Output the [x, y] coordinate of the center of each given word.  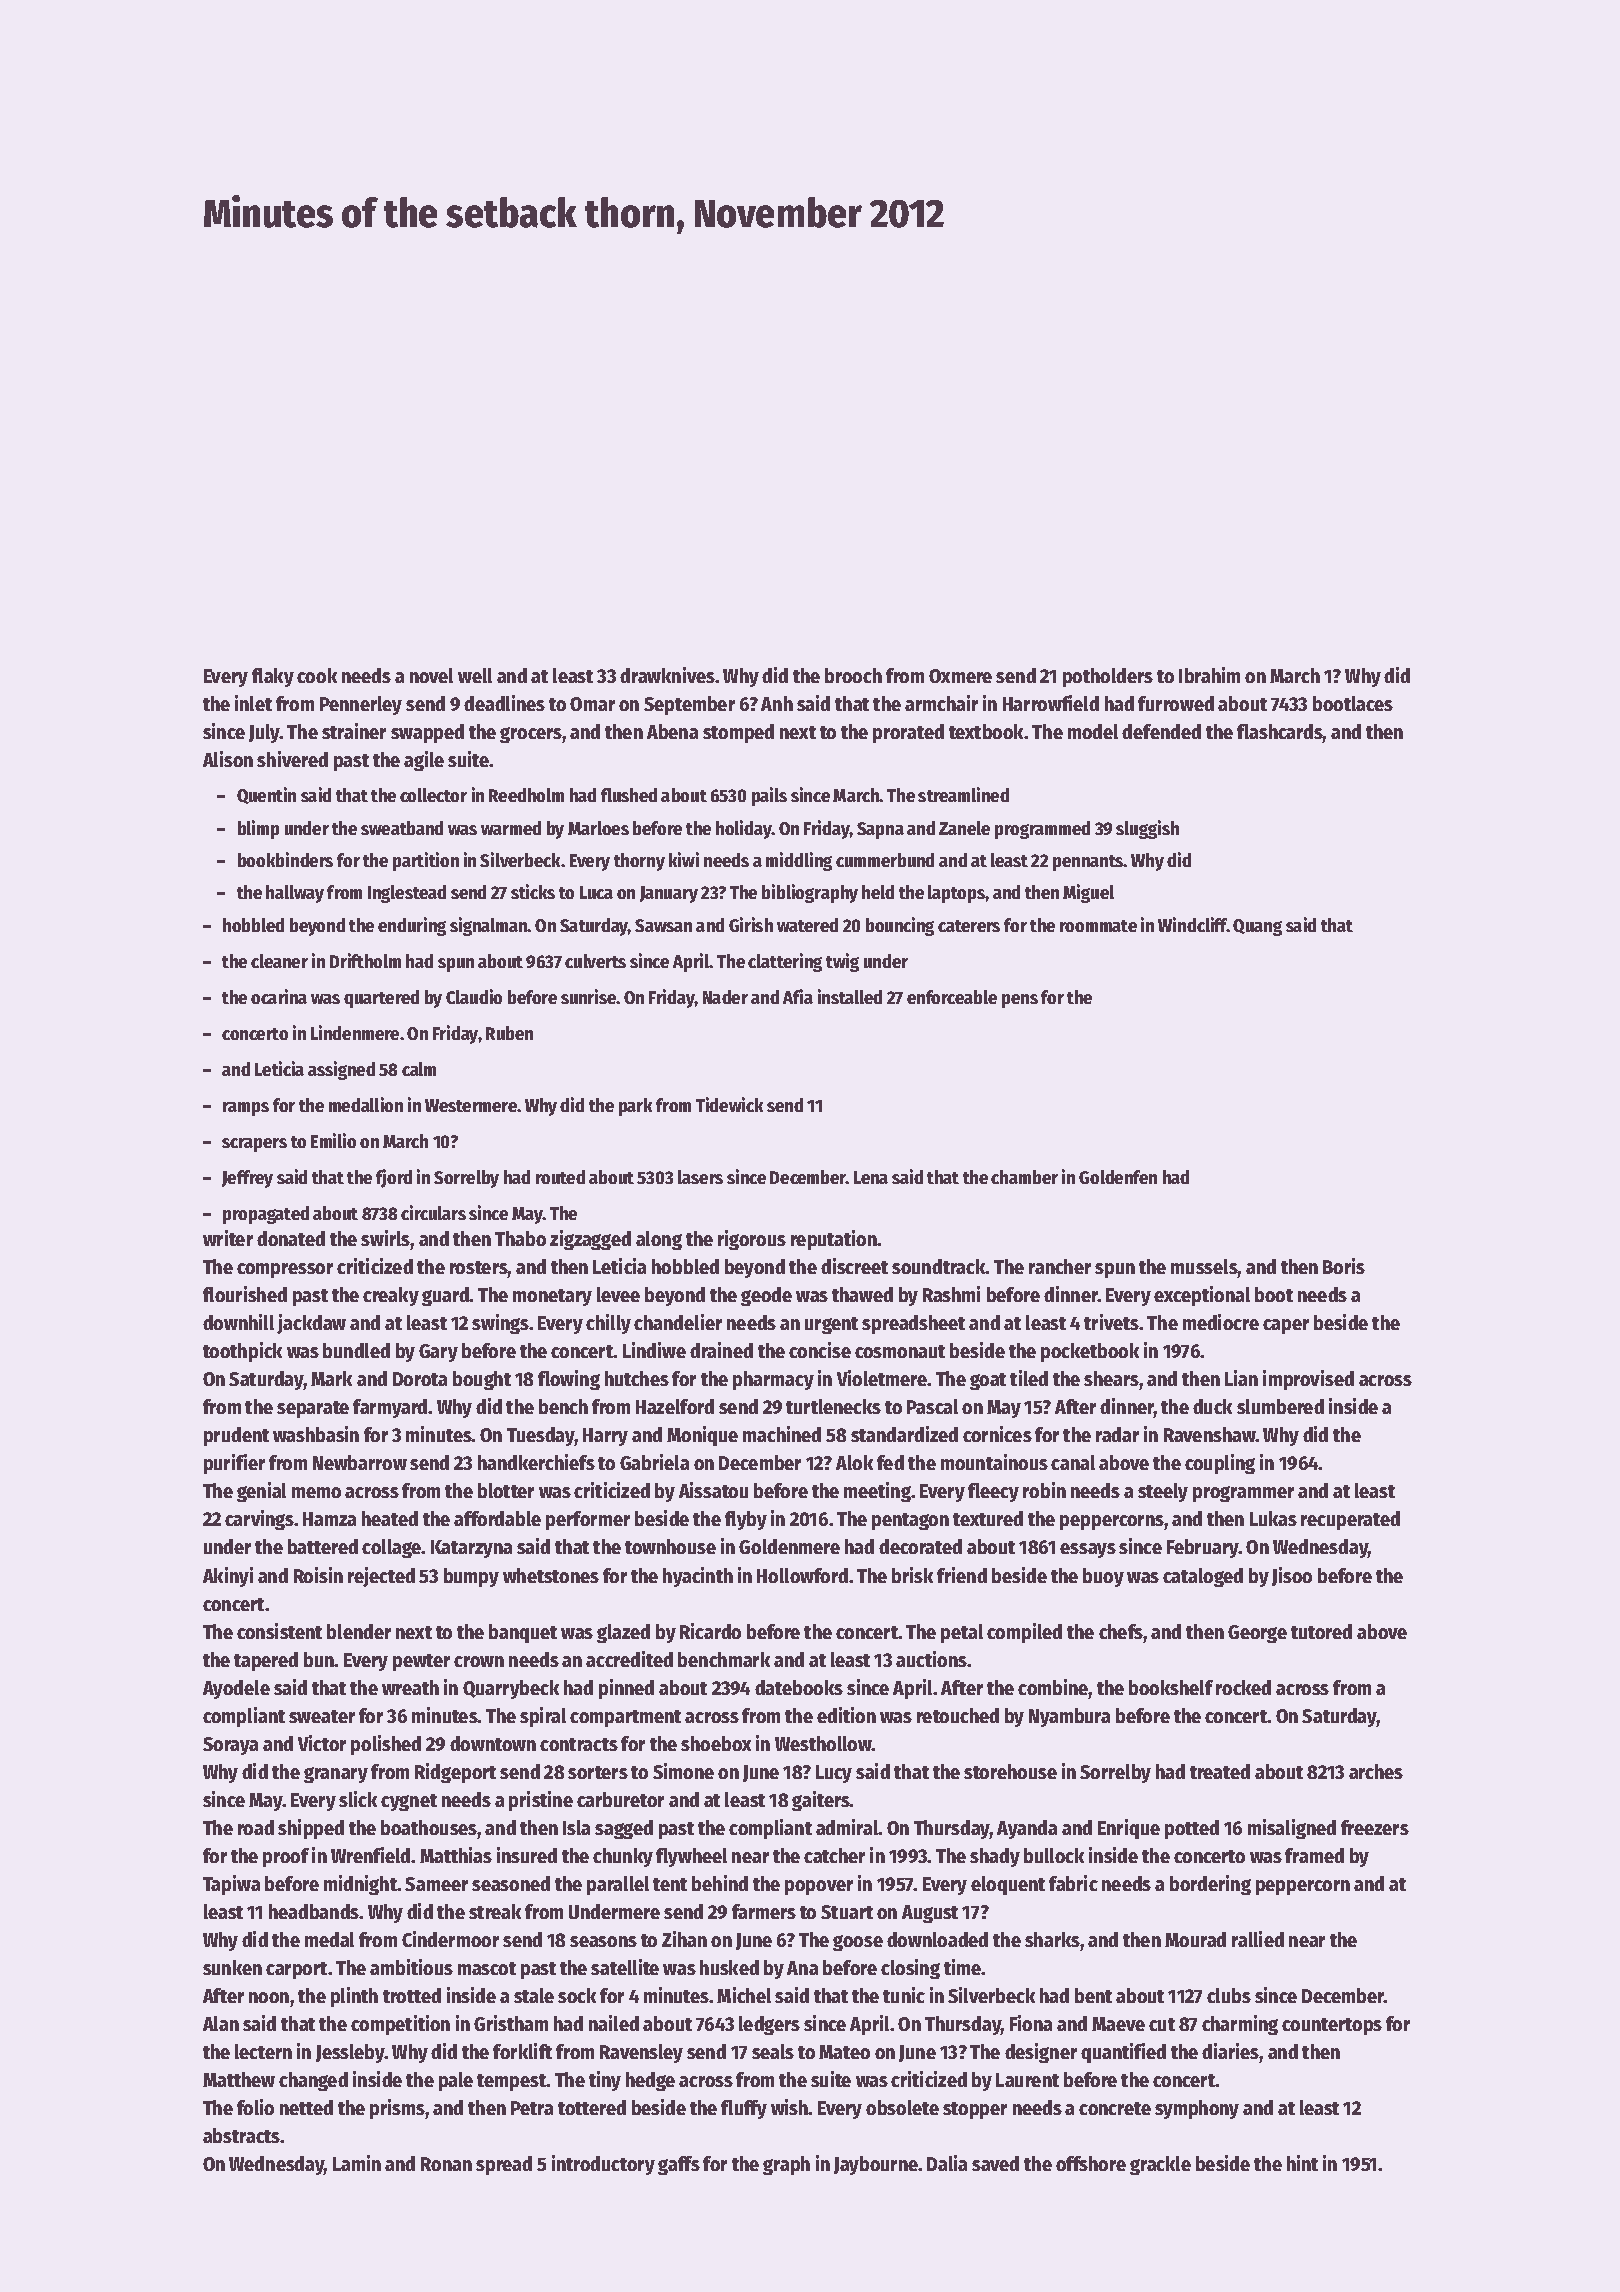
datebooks [799, 1687]
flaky [273, 677]
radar [1117, 1434]
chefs [1121, 1631]
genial [261, 1492]
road [256, 1827]
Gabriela [654, 1462]
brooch [853, 675]
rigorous [752, 1240]
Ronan [446, 2164]
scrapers [254, 1145]
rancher [1060, 1266]
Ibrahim [1209, 675]
